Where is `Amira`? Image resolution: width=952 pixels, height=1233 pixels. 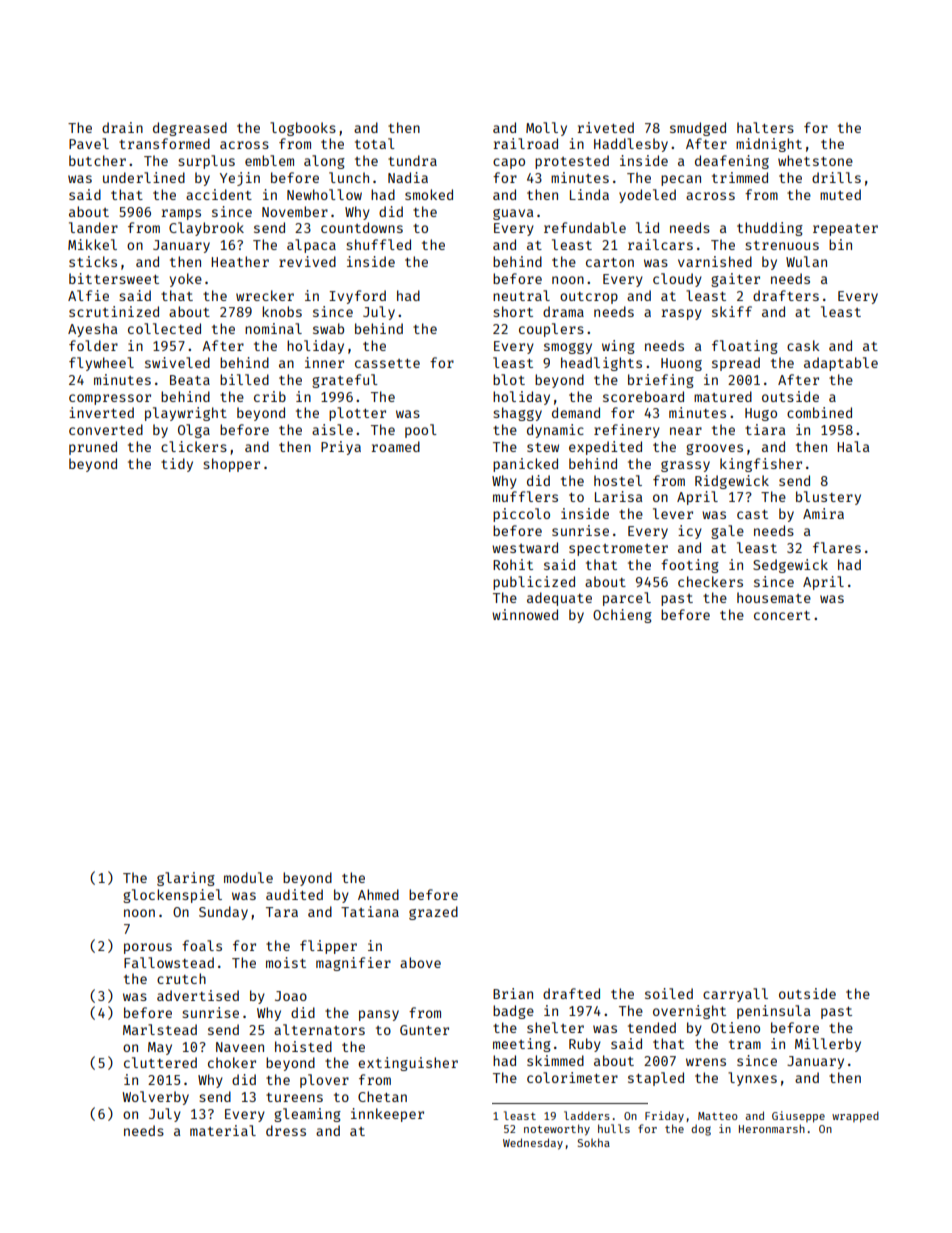 Amira is located at coordinates (823, 513).
